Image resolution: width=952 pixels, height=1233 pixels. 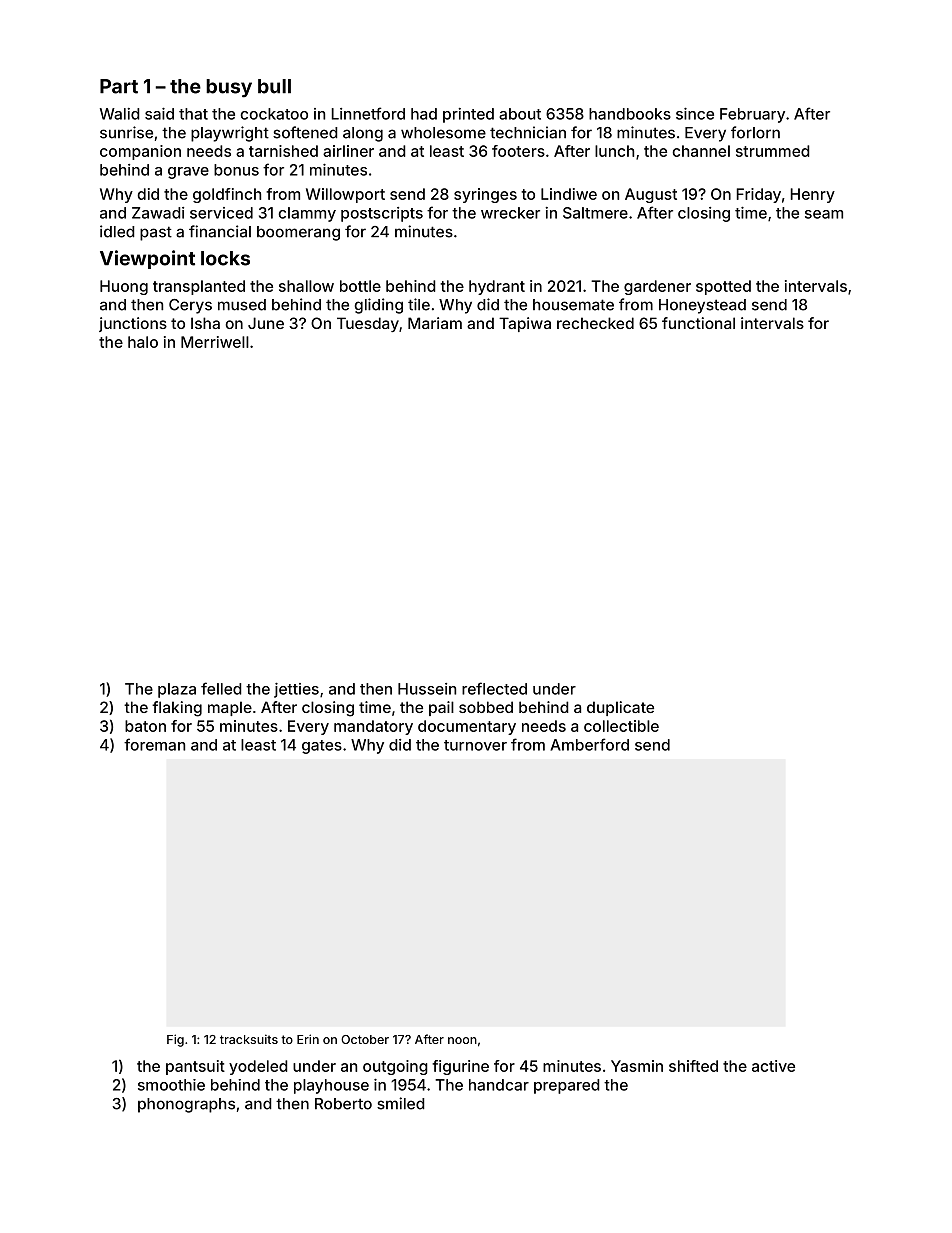 I want to click on Amberford, so click(x=589, y=744).
